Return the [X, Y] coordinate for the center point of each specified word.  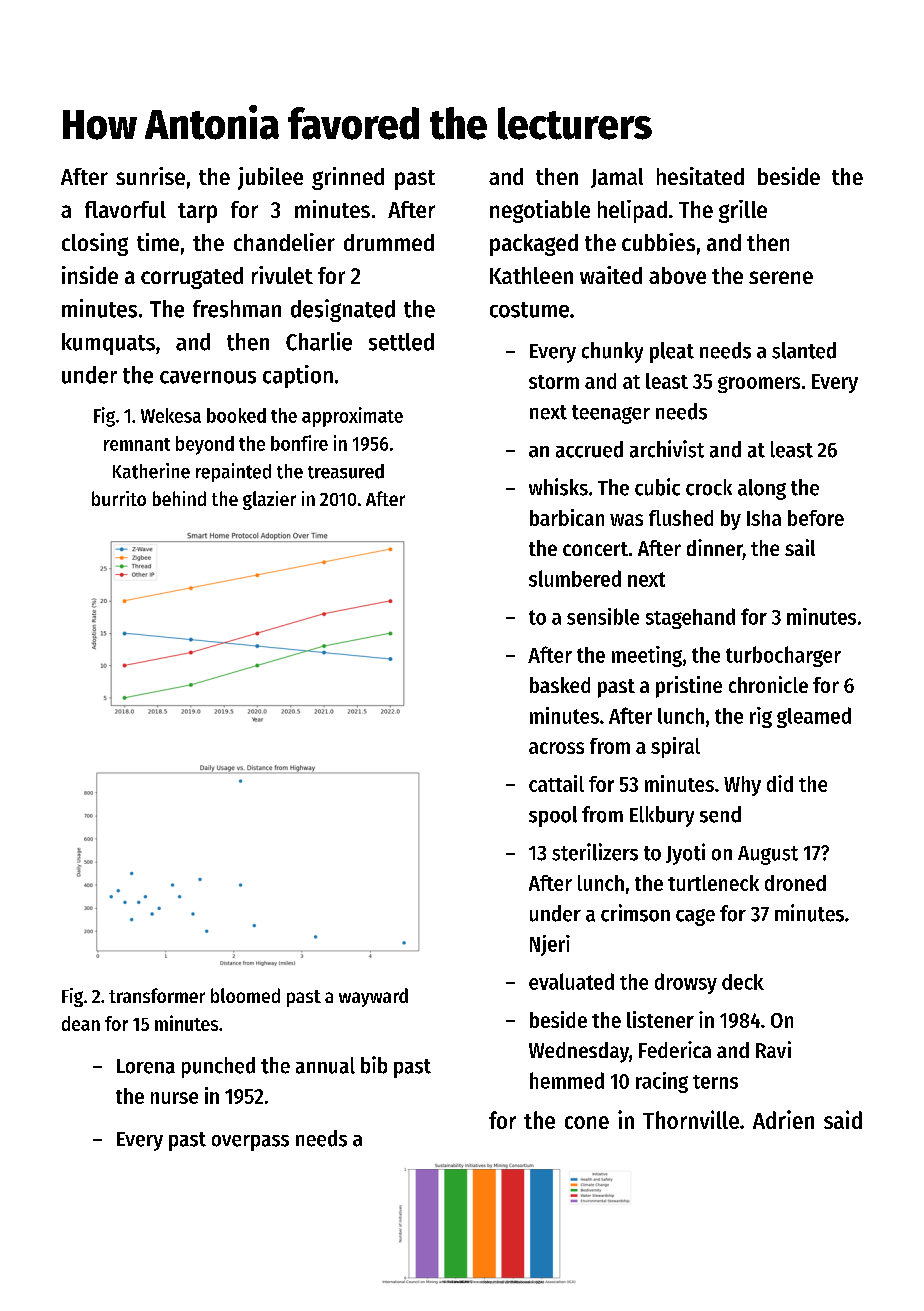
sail [800, 547]
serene [781, 277]
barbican [567, 517]
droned [795, 883]
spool [553, 816]
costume [529, 310]
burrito [119, 498]
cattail [556, 783]
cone [587, 1122]
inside [90, 275]
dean [81, 1023]
